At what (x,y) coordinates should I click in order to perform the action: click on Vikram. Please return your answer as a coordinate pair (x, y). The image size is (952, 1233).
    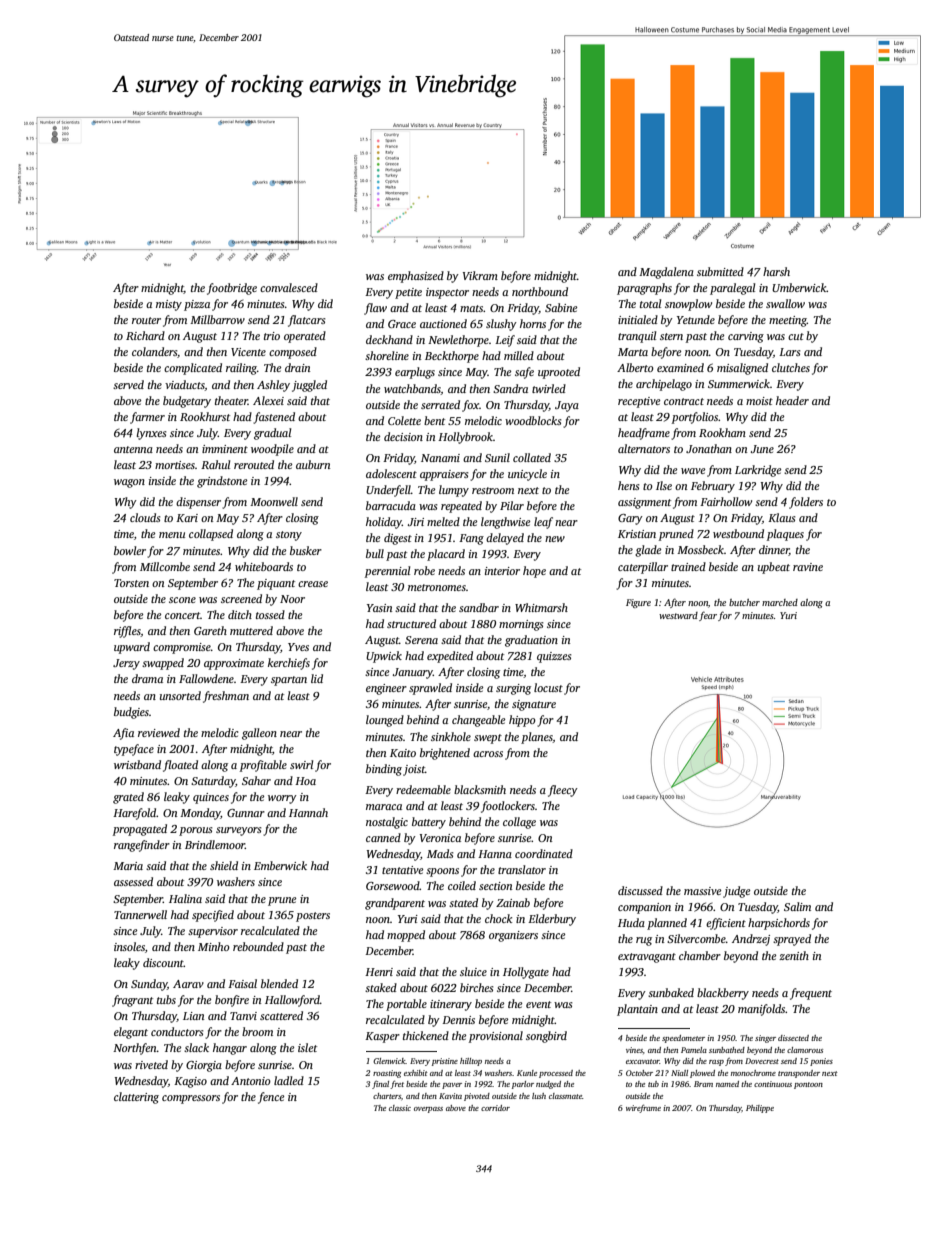
    Looking at the image, I should click on (480, 275).
